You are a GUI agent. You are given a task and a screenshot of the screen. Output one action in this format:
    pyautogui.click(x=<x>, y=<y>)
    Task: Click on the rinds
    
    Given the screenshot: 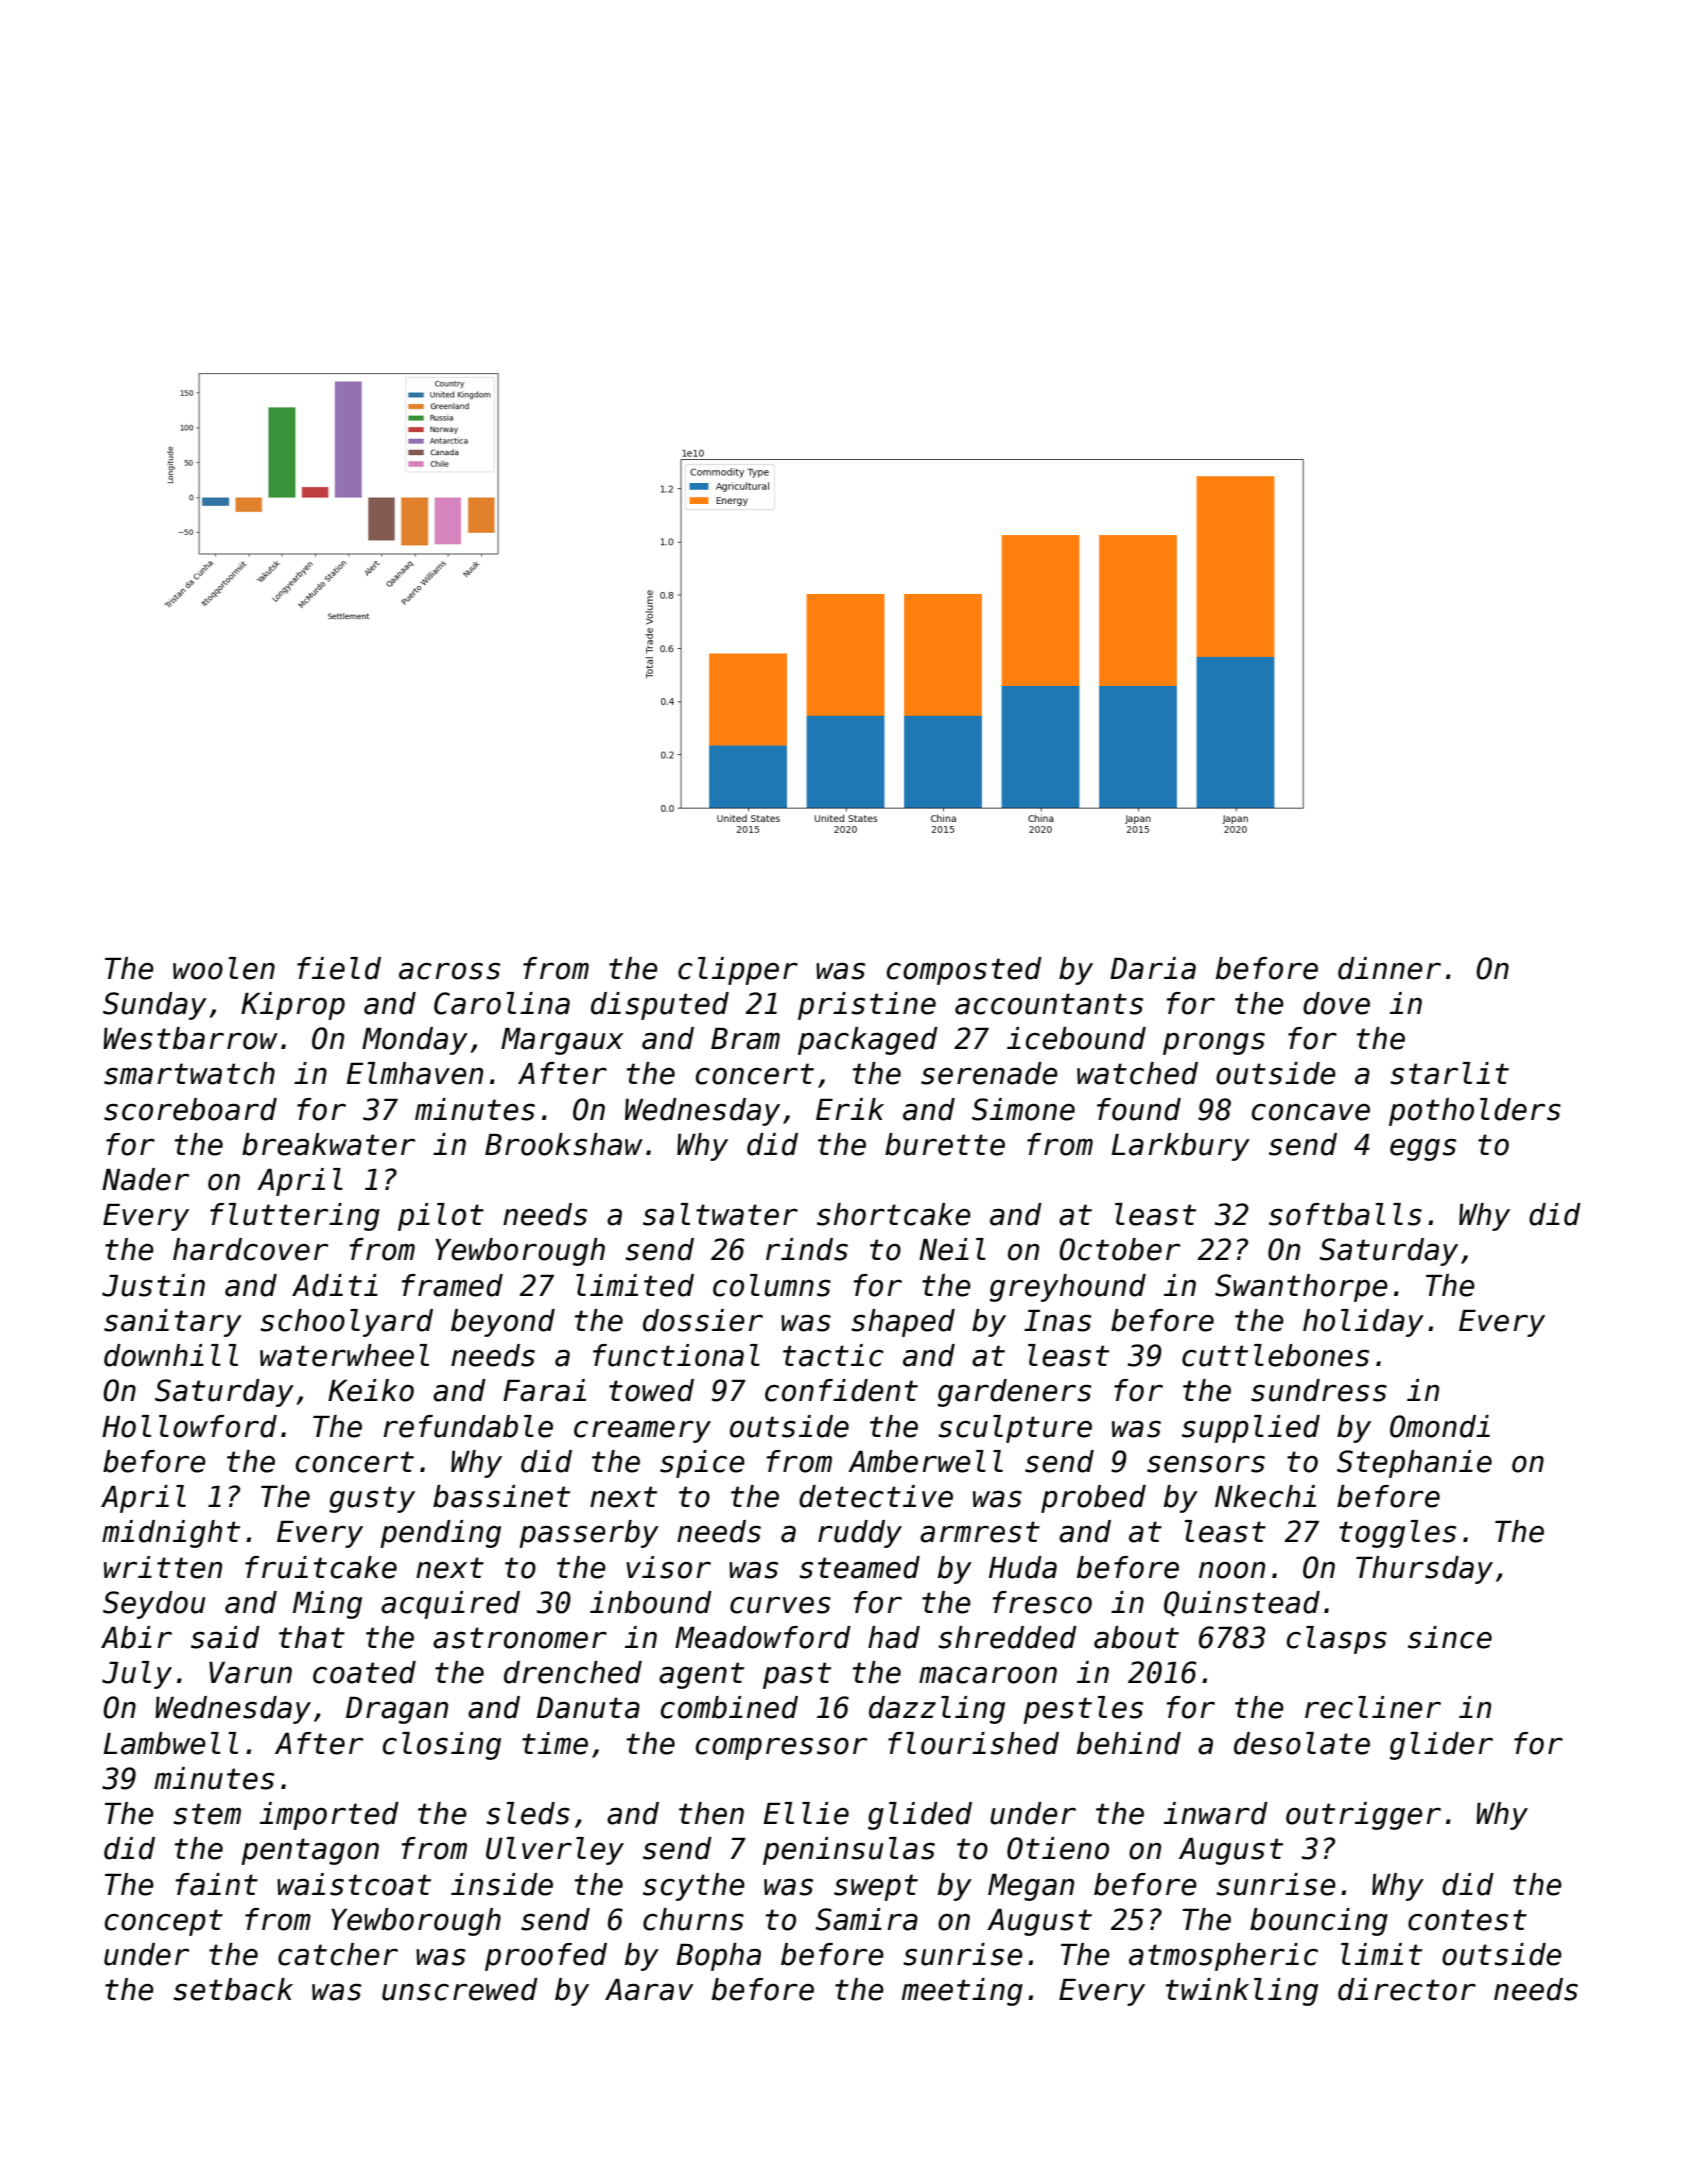 What is the action you would take?
    pyautogui.click(x=807, y=1249)
